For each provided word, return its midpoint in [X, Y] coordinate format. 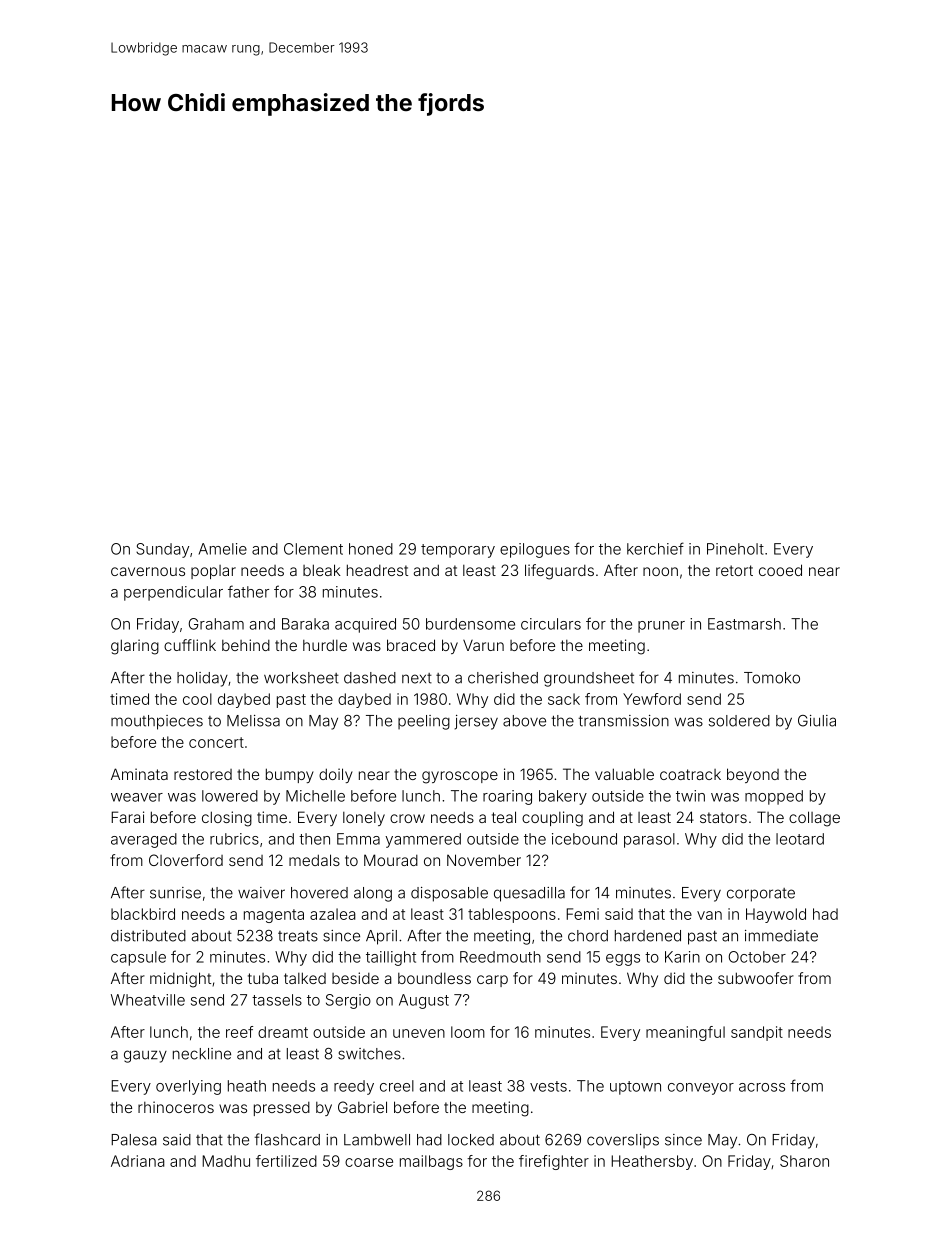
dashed [370, 678]
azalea [333, 914]
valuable [624, 774]
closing [227, 819]
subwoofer [756, 978]
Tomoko [772, 678]
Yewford [652, 699]
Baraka [305, 624]
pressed [282, 1109]
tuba [263, 978]
